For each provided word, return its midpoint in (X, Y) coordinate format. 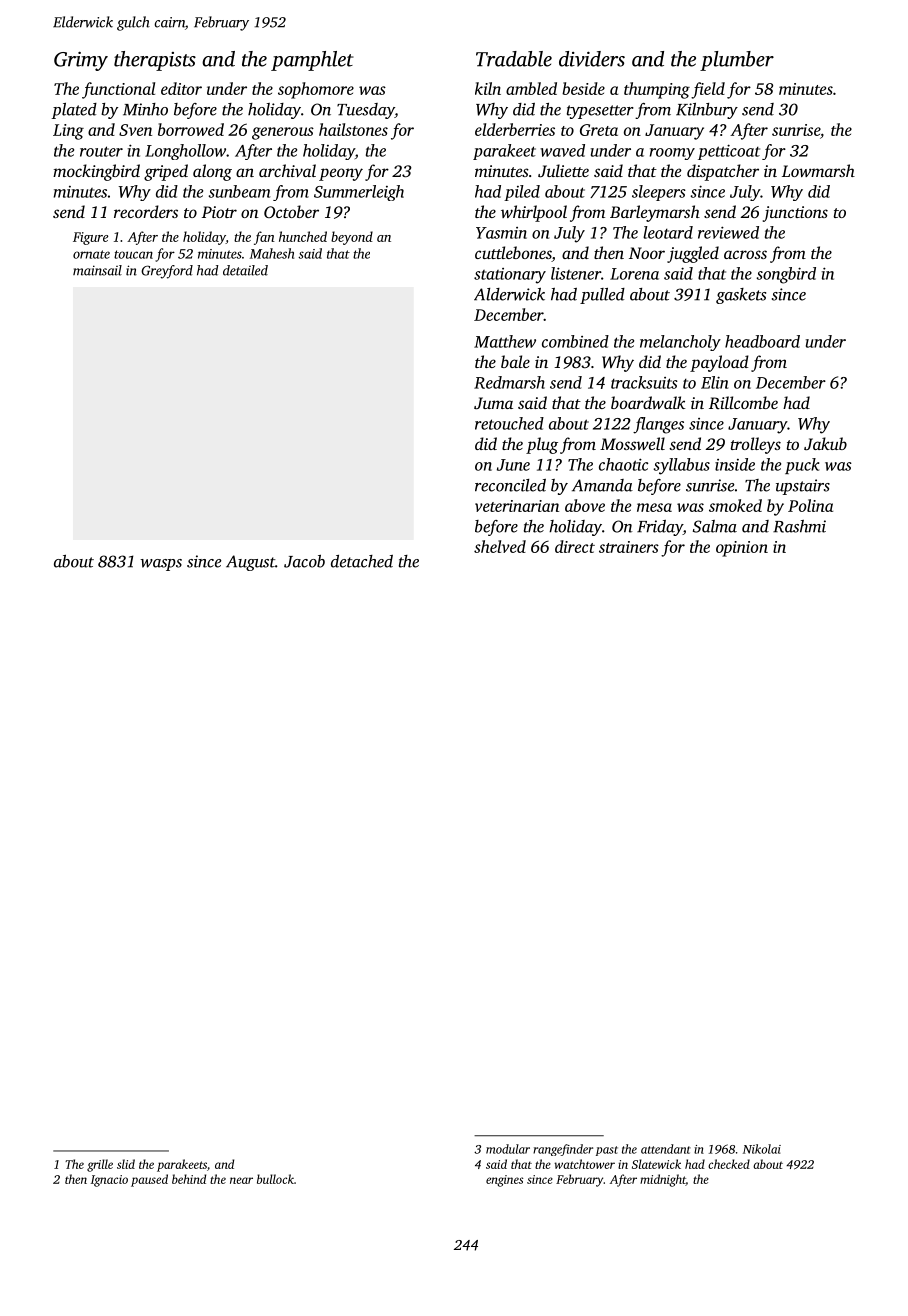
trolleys (756, 445)
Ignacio (109, 1181)
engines (504, 1181)
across (745, 254)
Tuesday (366, 111)
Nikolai (762, 1149)
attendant (666, 1149)
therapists (155, 61)
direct (575, 546)
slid (126, 1164)
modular (508, 1149)
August (250, 563)
